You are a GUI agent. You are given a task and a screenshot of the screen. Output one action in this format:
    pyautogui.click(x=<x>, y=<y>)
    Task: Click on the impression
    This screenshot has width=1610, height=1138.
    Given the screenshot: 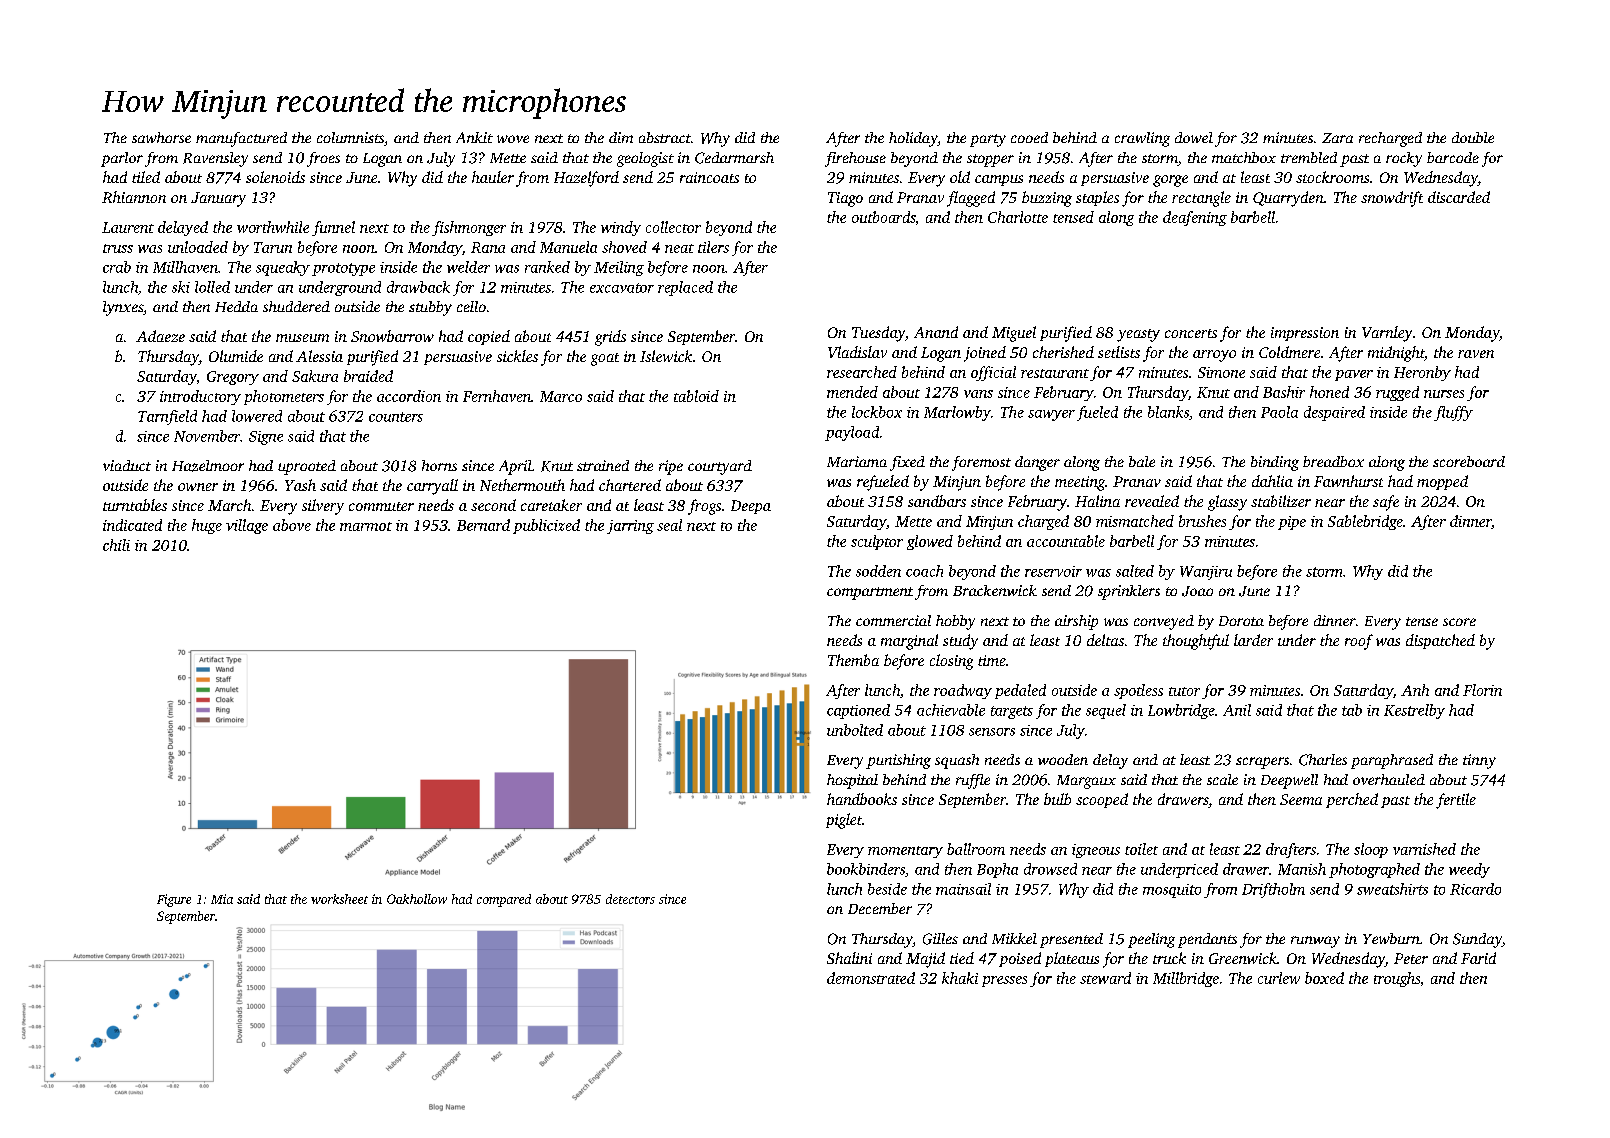 What is the action you would take?
    pyautogui.click(x=1305, y=334)
